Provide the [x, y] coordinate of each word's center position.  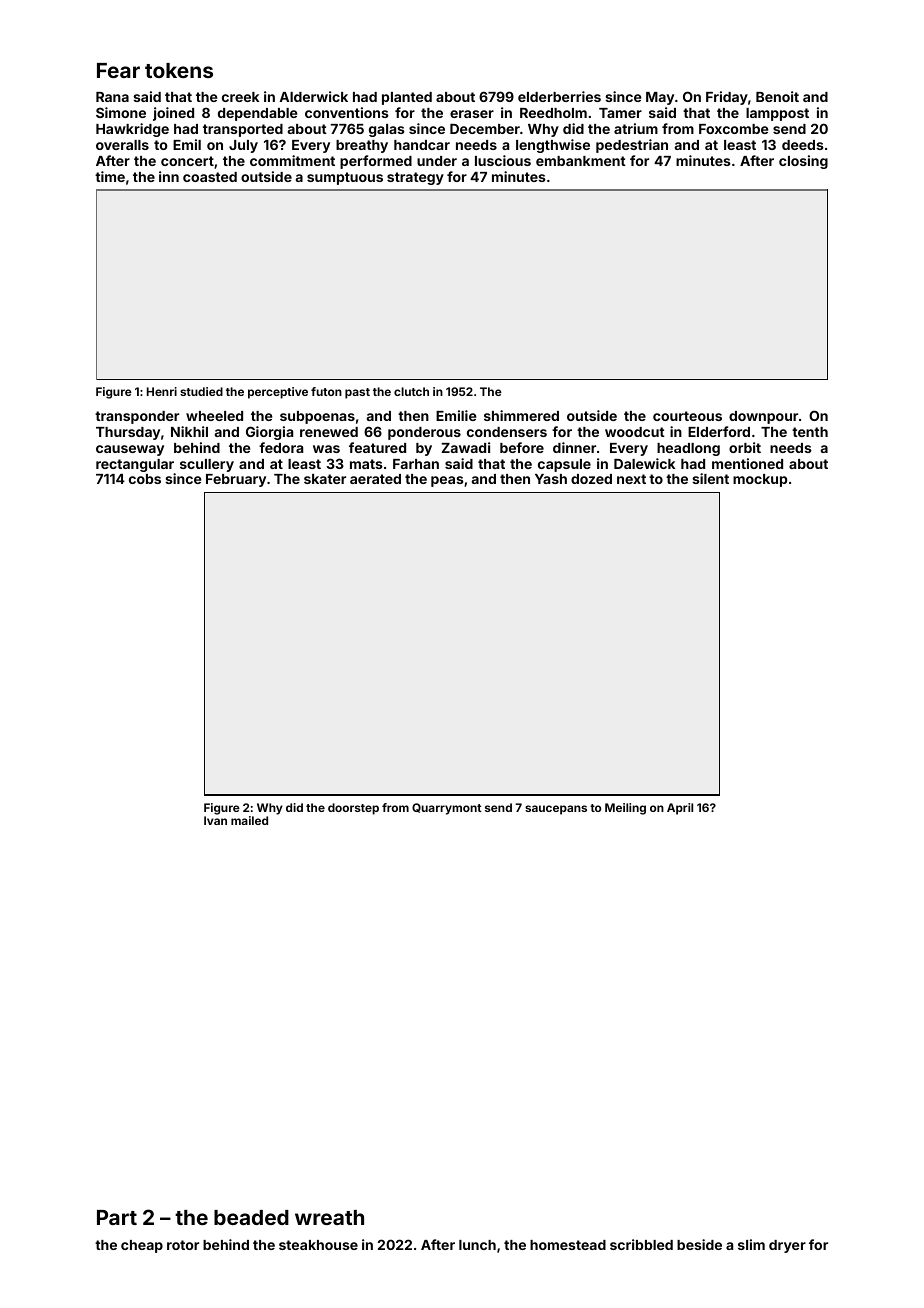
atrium [636, 128]
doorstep [353, 809]
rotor [183, 1245]
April [680, 809]
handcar [422, 145]
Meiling [625, 809]
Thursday [128, 433]
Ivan [215, 820]
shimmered [521, 415]
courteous [687, 416]
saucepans [556, 810]
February [236, 480]
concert [187, 161]
